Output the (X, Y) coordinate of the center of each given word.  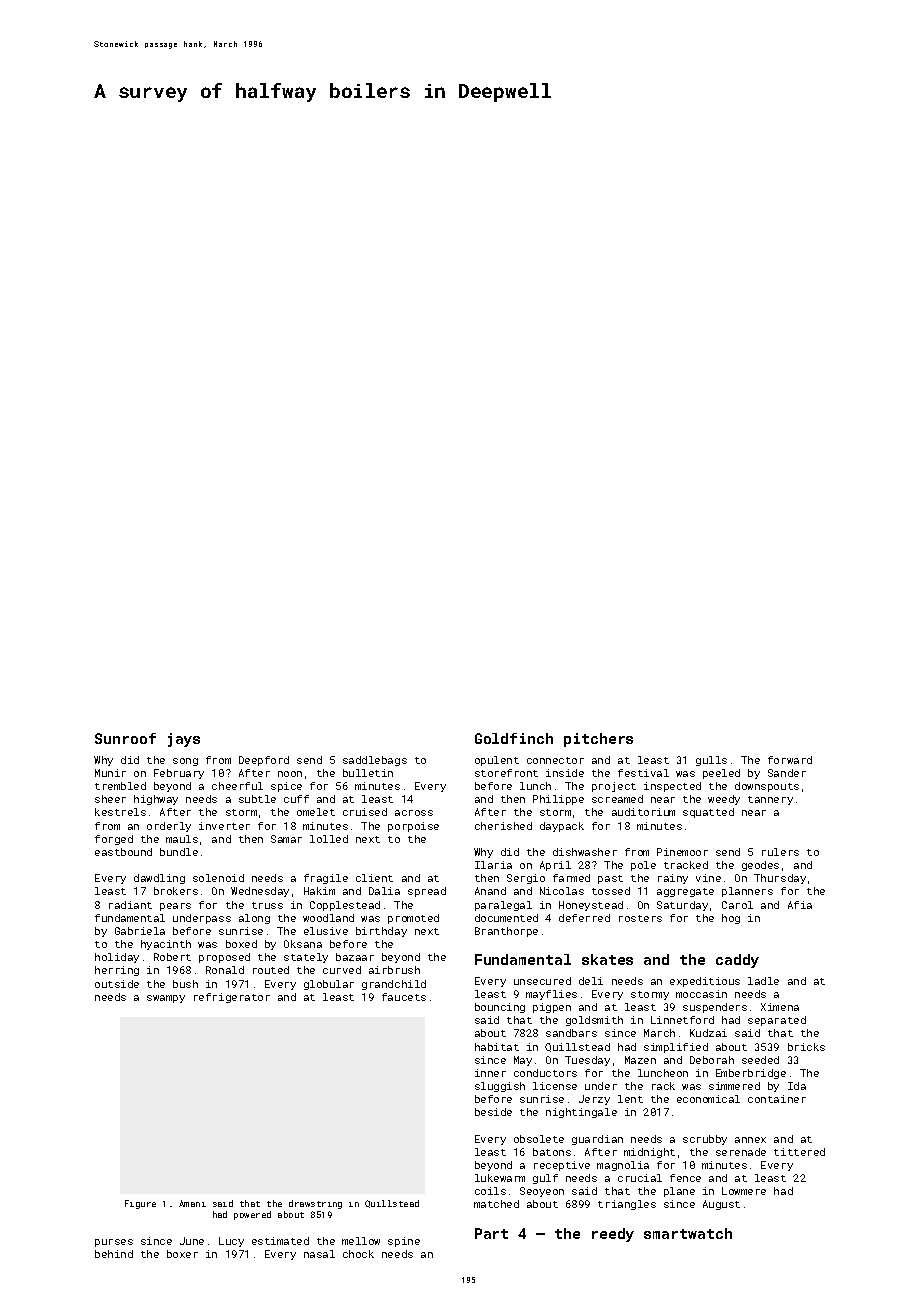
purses (114, 1243)
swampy (166, 999)
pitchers (598, 740)
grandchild (394, 985)
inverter (224, 826)
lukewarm (500, 1178)
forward (790, 760)
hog (731, 919)
